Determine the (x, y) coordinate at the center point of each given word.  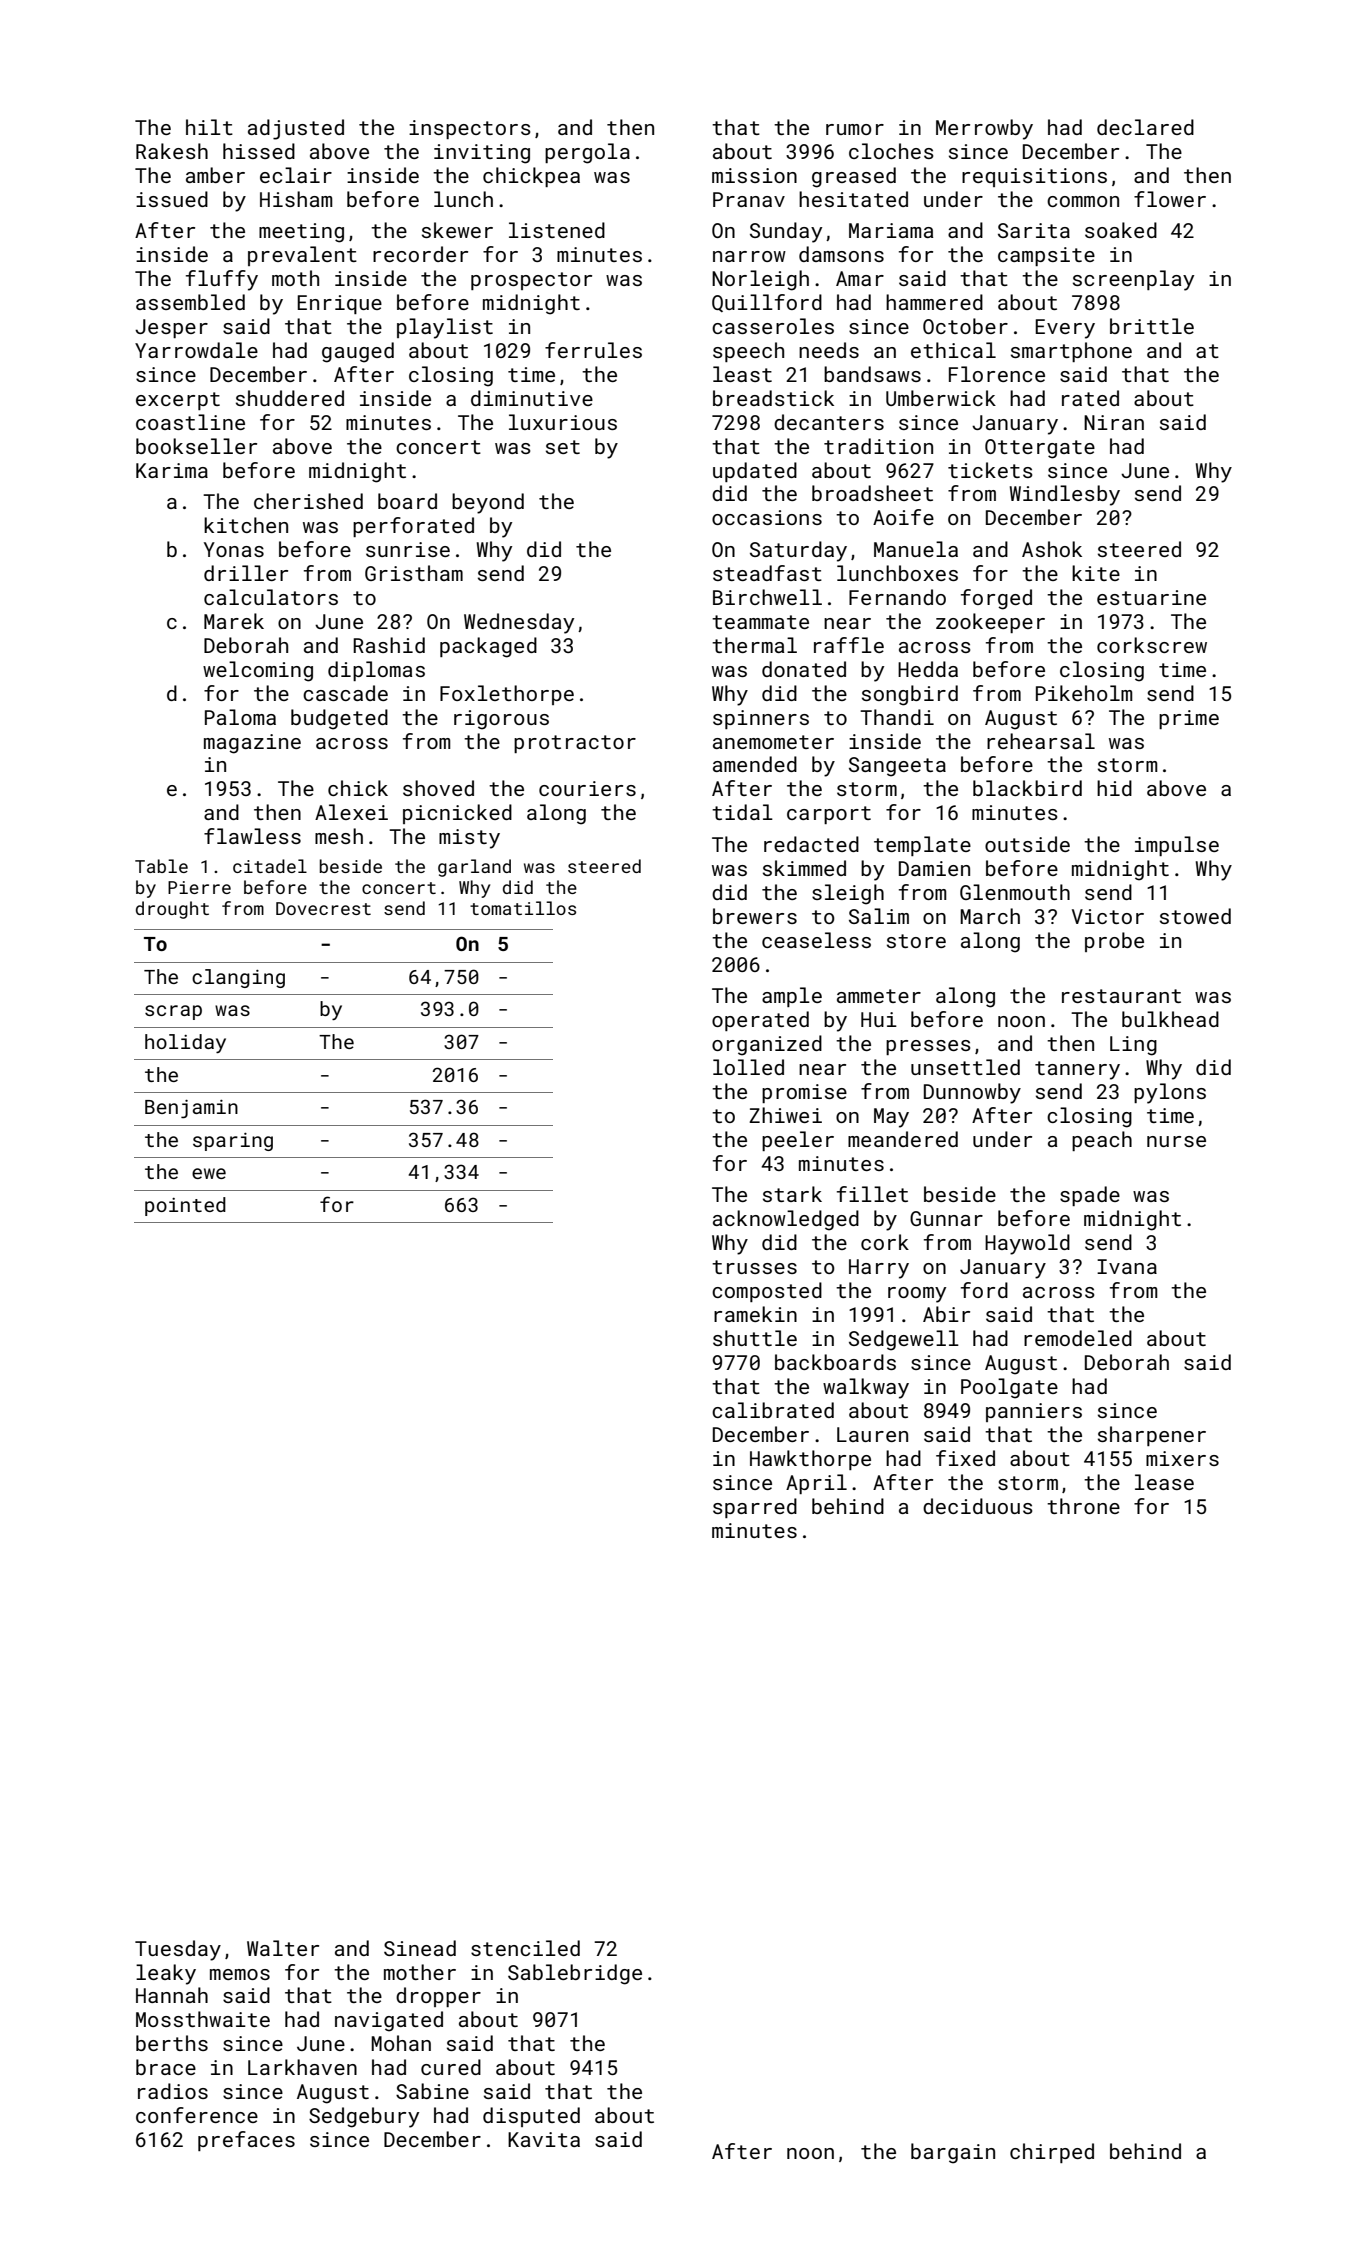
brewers (755, 916)
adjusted (296, 129)
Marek (234, 621)
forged (996, 599)
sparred (755, 1508)
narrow (749, 256)
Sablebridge (575, 1974)
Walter (283, 1948)
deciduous (978, 1506)
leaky (166, 1974)
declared (1145, 127)
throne (1083, 1506)
